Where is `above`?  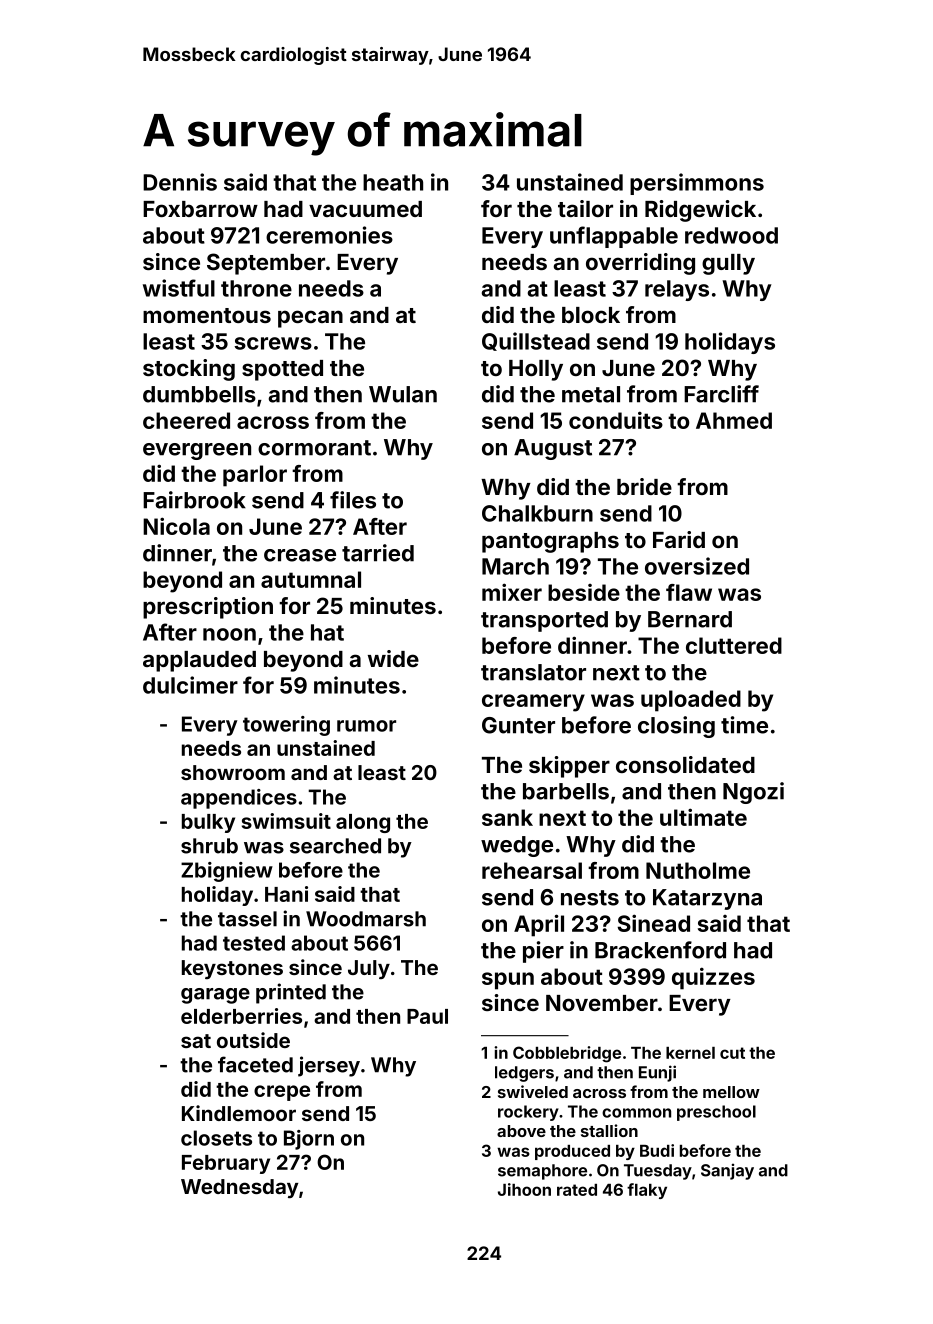
above is located at coordinates (521, 1131).
